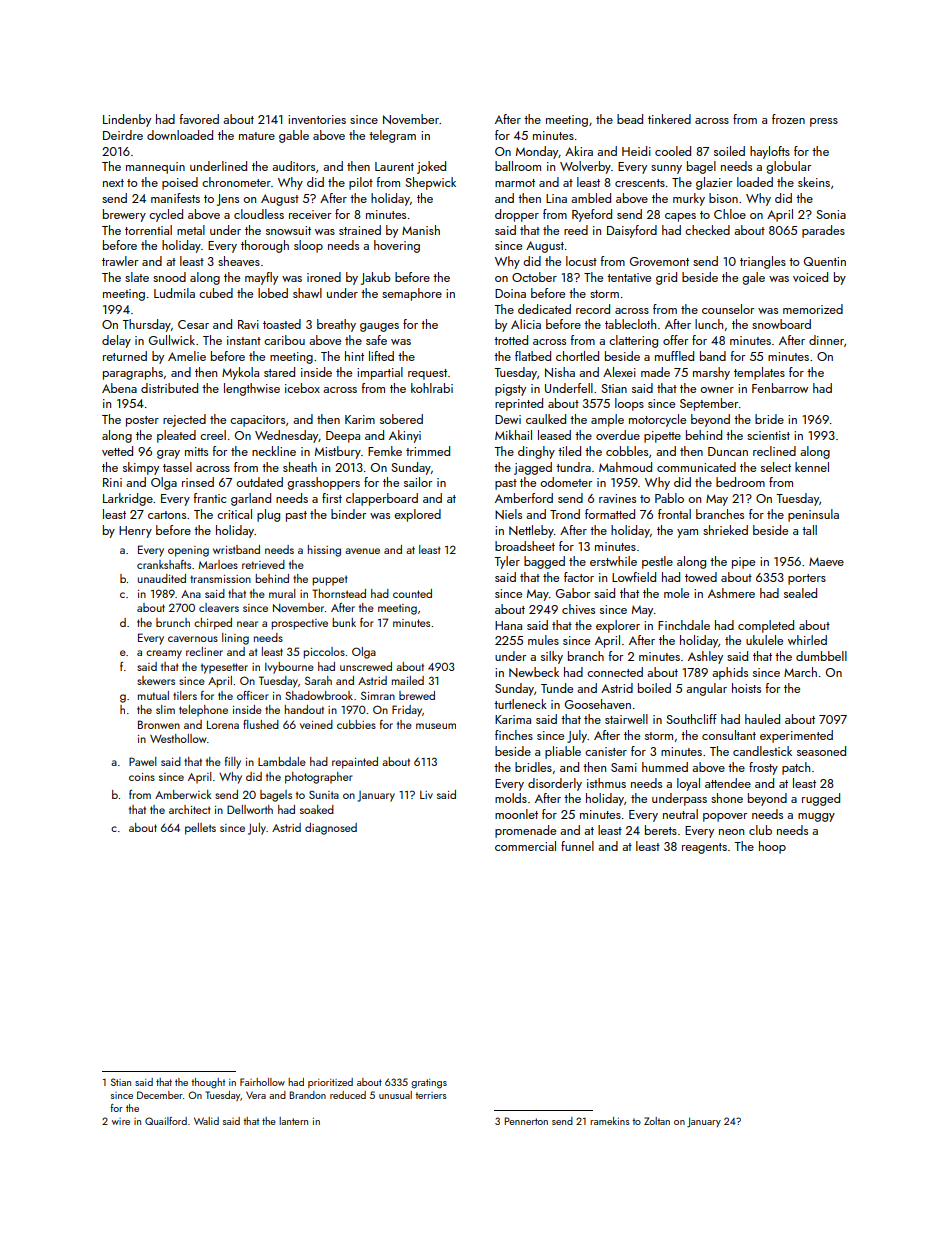  I want to click on hoop, so click(772, 847).
